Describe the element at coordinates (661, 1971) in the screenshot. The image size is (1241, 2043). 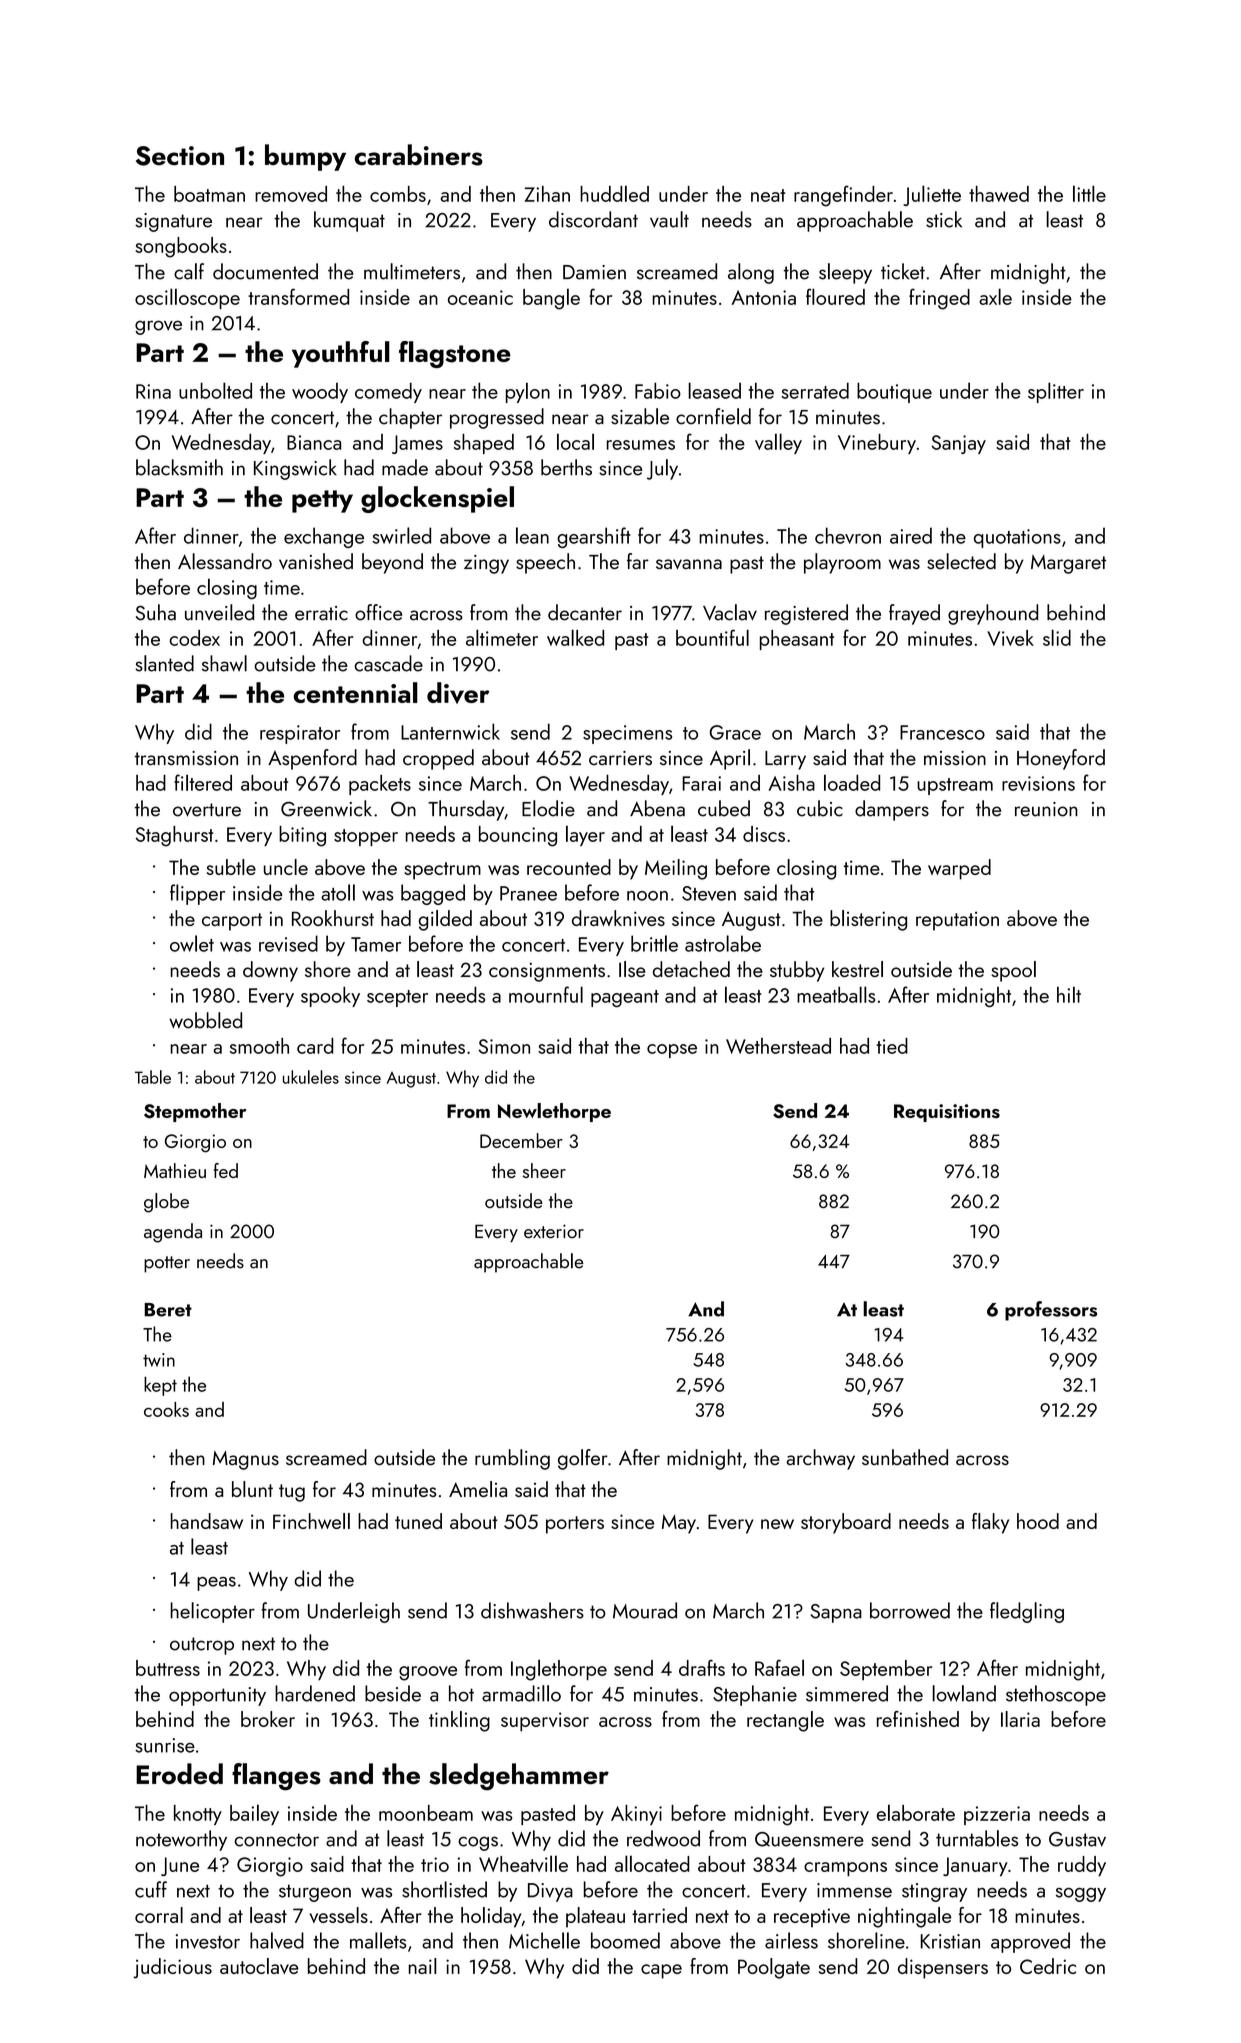
I see `cape` at that location.
